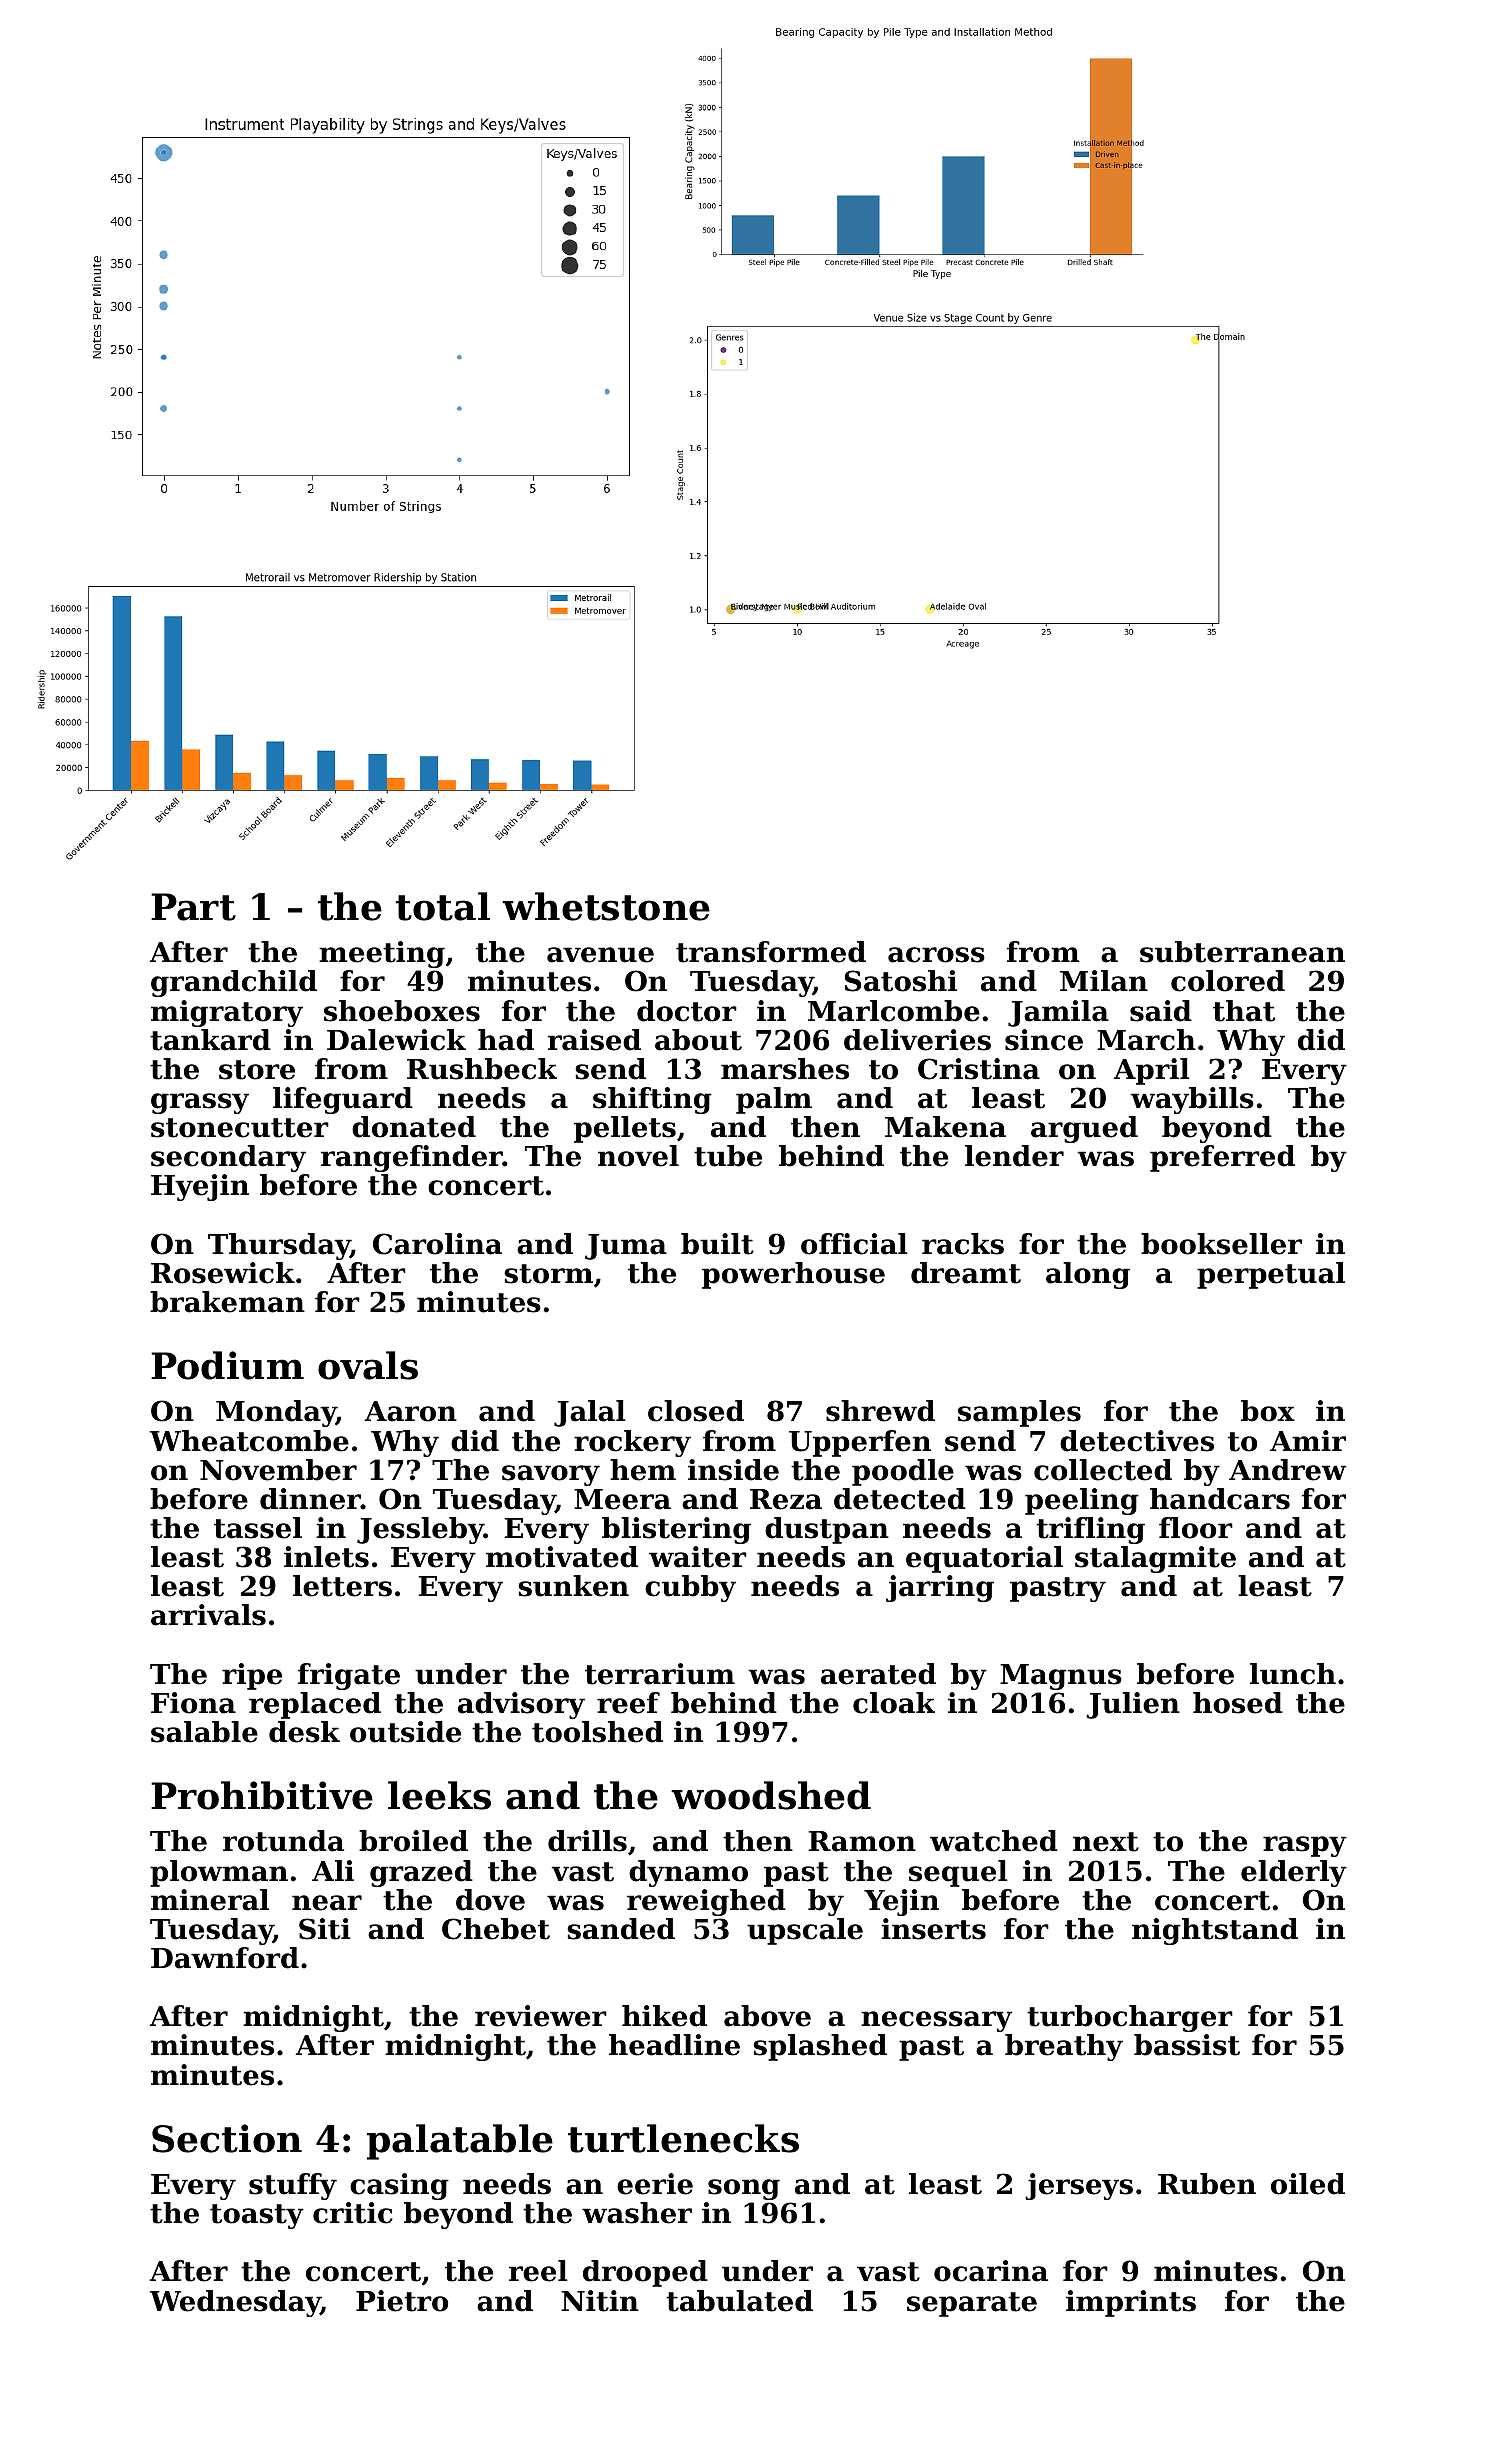  Describe the element at coordinates (862, 1841) in the document. I see `Ramon` at that location.
